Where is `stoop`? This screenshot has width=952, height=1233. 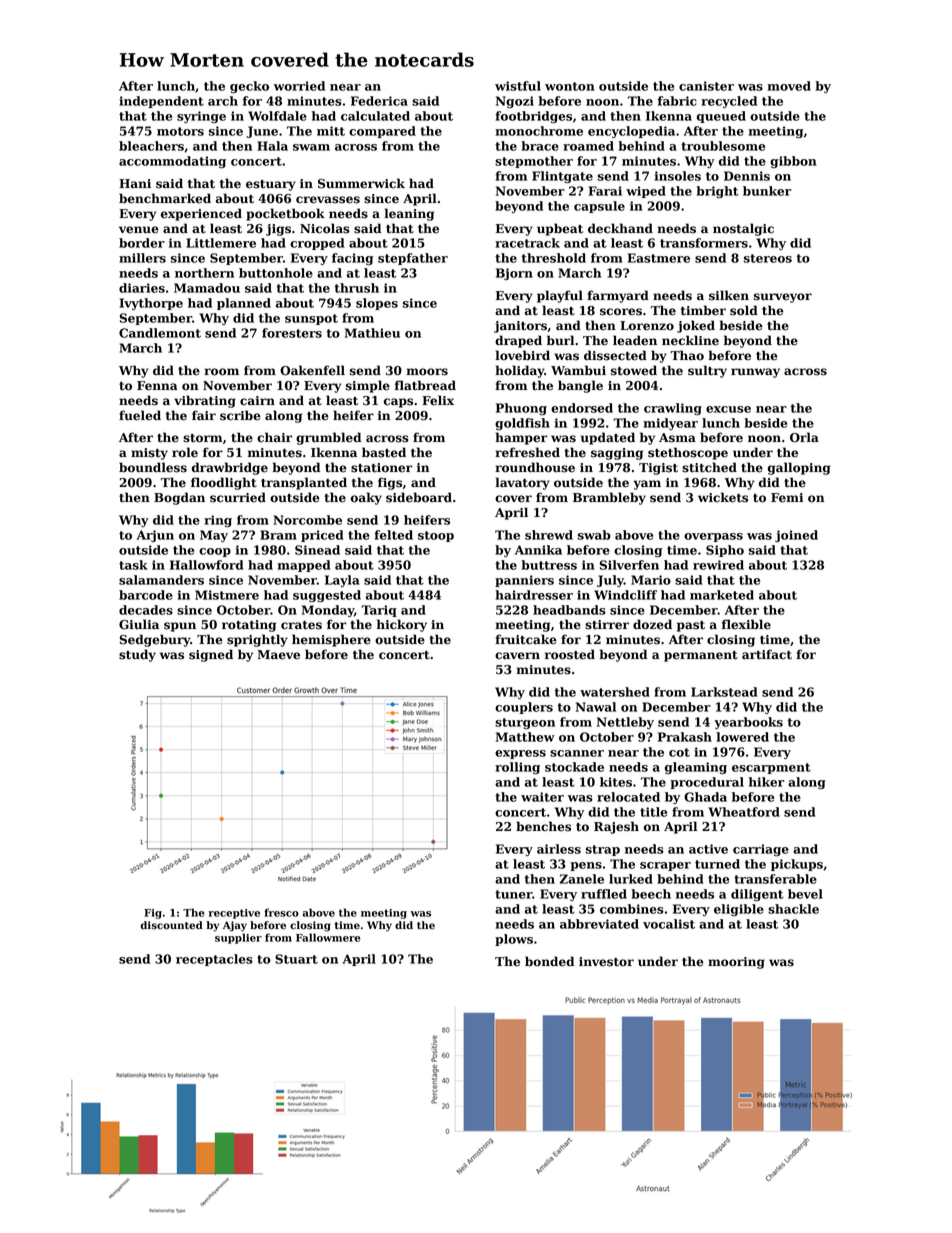 stoop is located at coordinates (436, 536).
